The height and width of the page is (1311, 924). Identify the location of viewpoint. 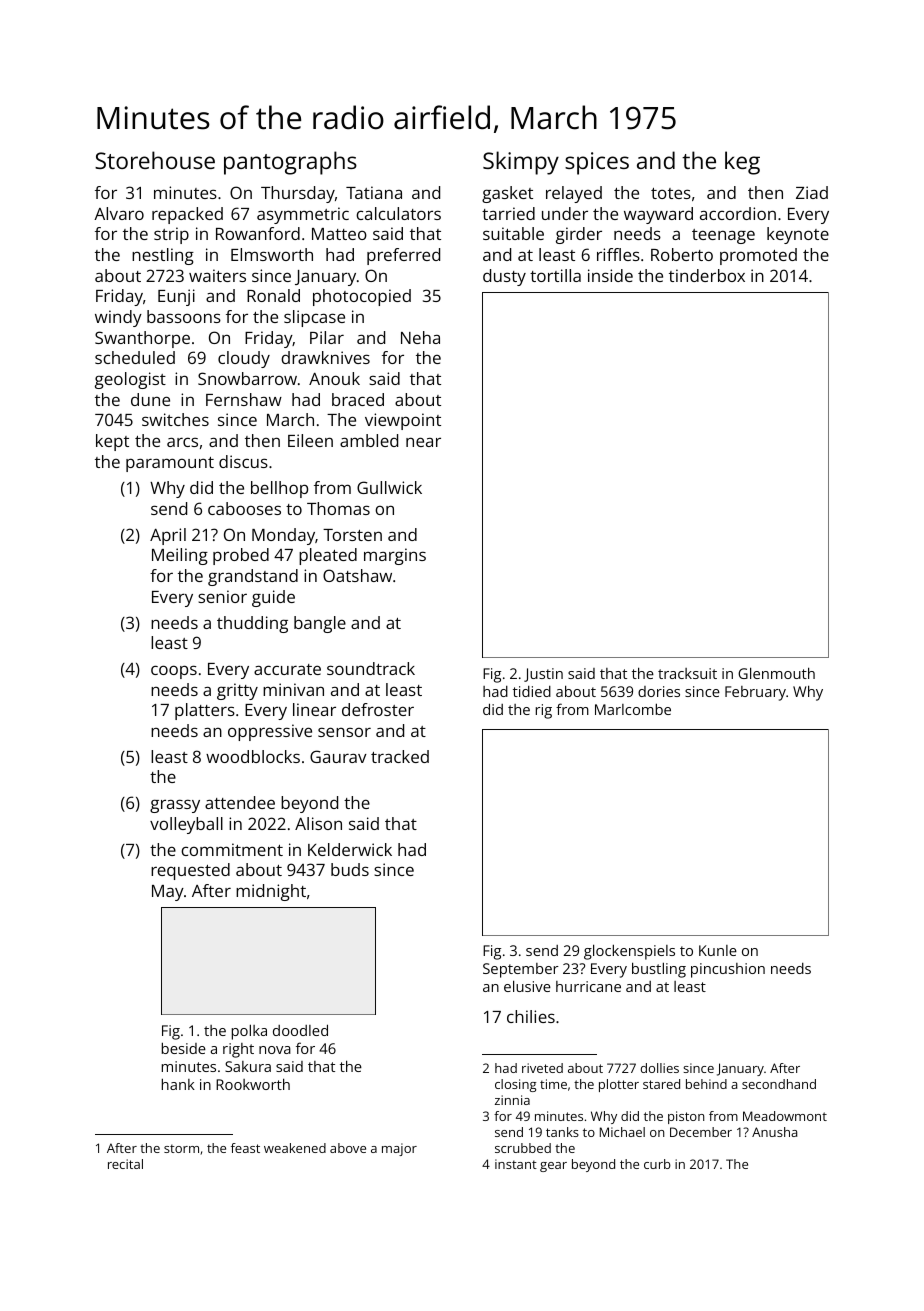
(403, 421).
